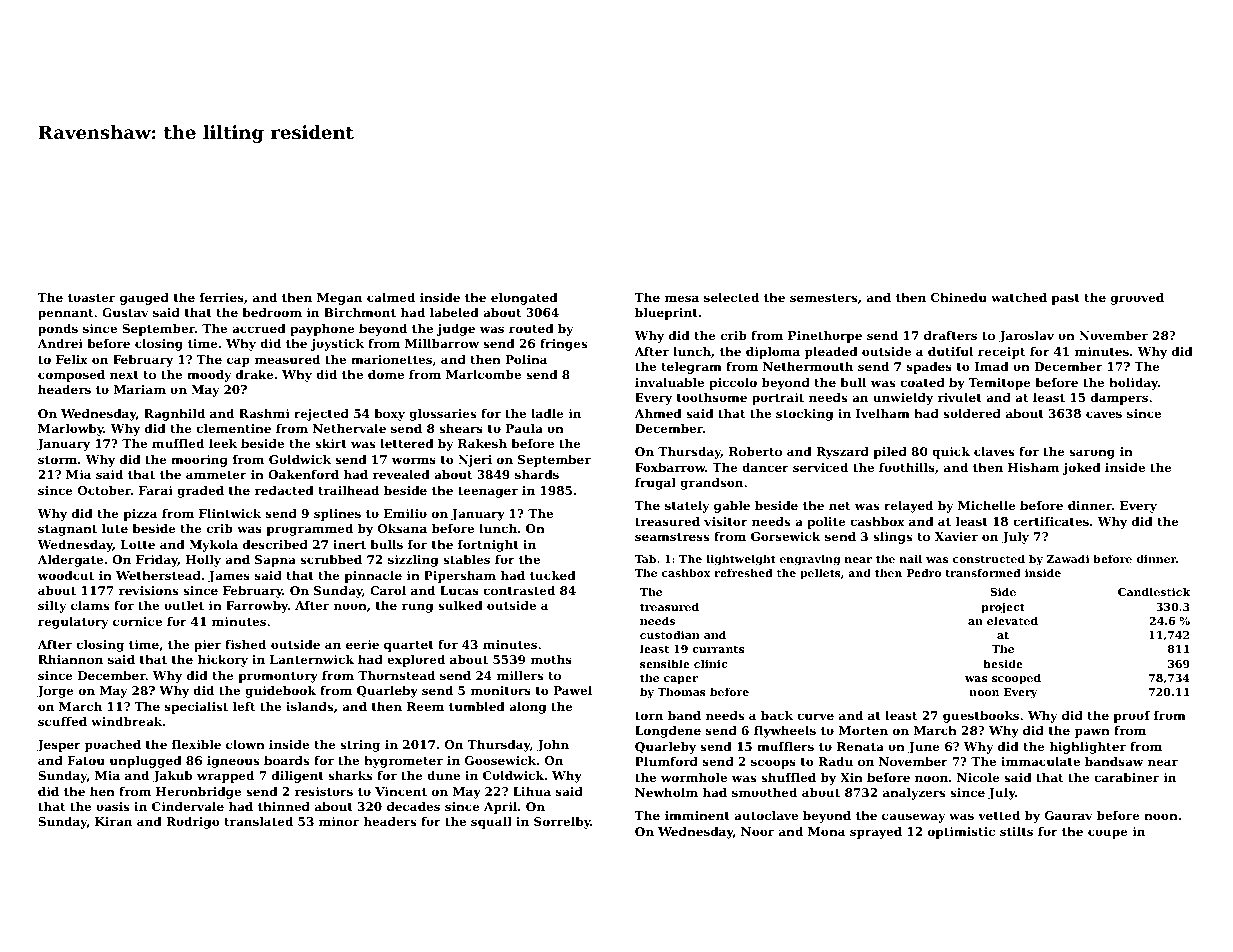 The image size is (1233, 952). Describe the element at coordinates (851, 777) in the image. I see `Xin` at that location.
